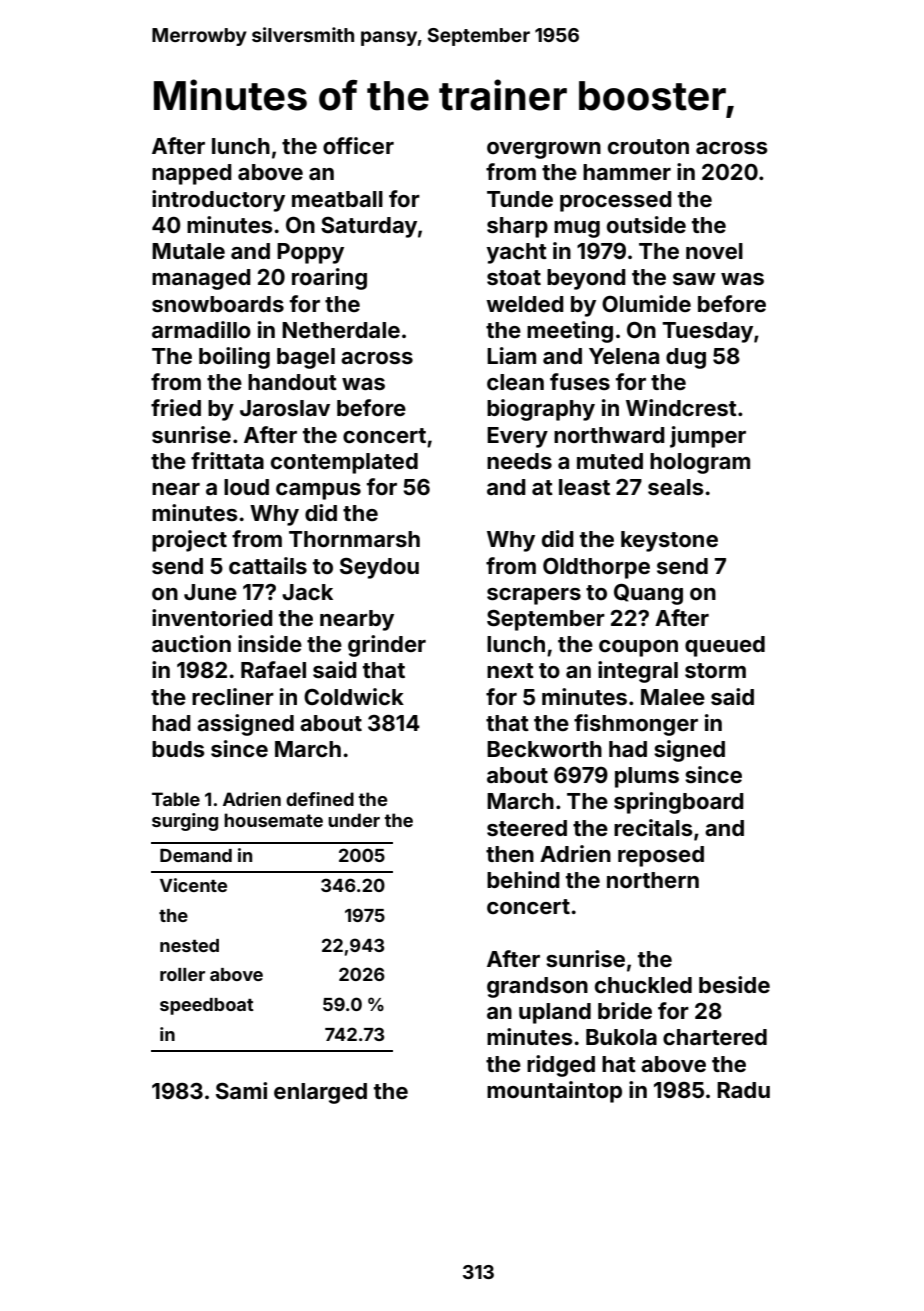  What do you see at coordinates (700, 463) in the image?
I see `hologram` at bounding box center [700, 463].
